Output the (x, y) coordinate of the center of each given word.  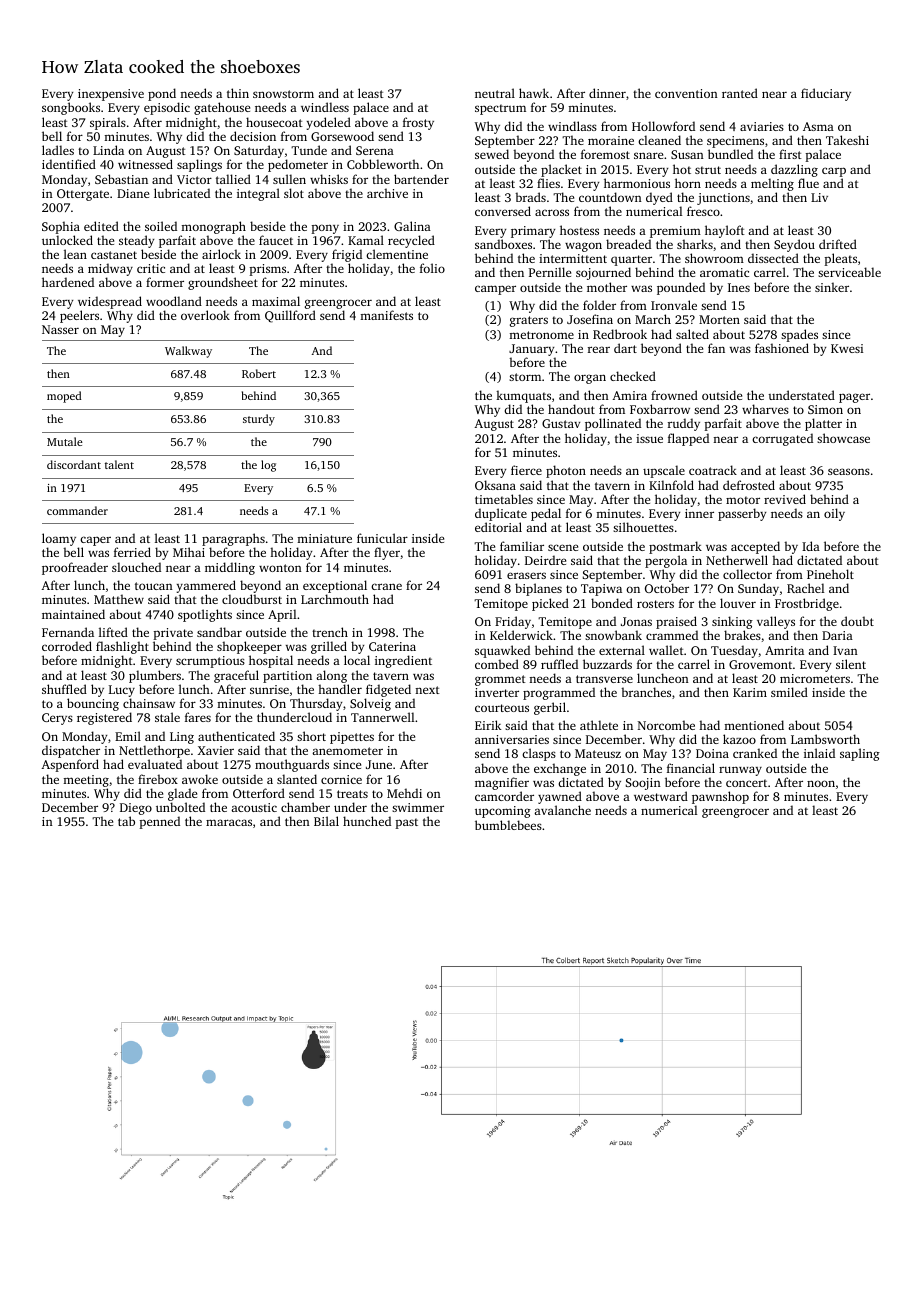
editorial (498, 527)
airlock (221, 254)
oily (834, 514)
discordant (74, 464)
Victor (194, 179)
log (268, 466)
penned (160, 822)
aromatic (724, 272)
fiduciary (826, 94)
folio (432, 268)
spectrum (500, 109)
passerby (742, 514)
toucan (154, 586)
